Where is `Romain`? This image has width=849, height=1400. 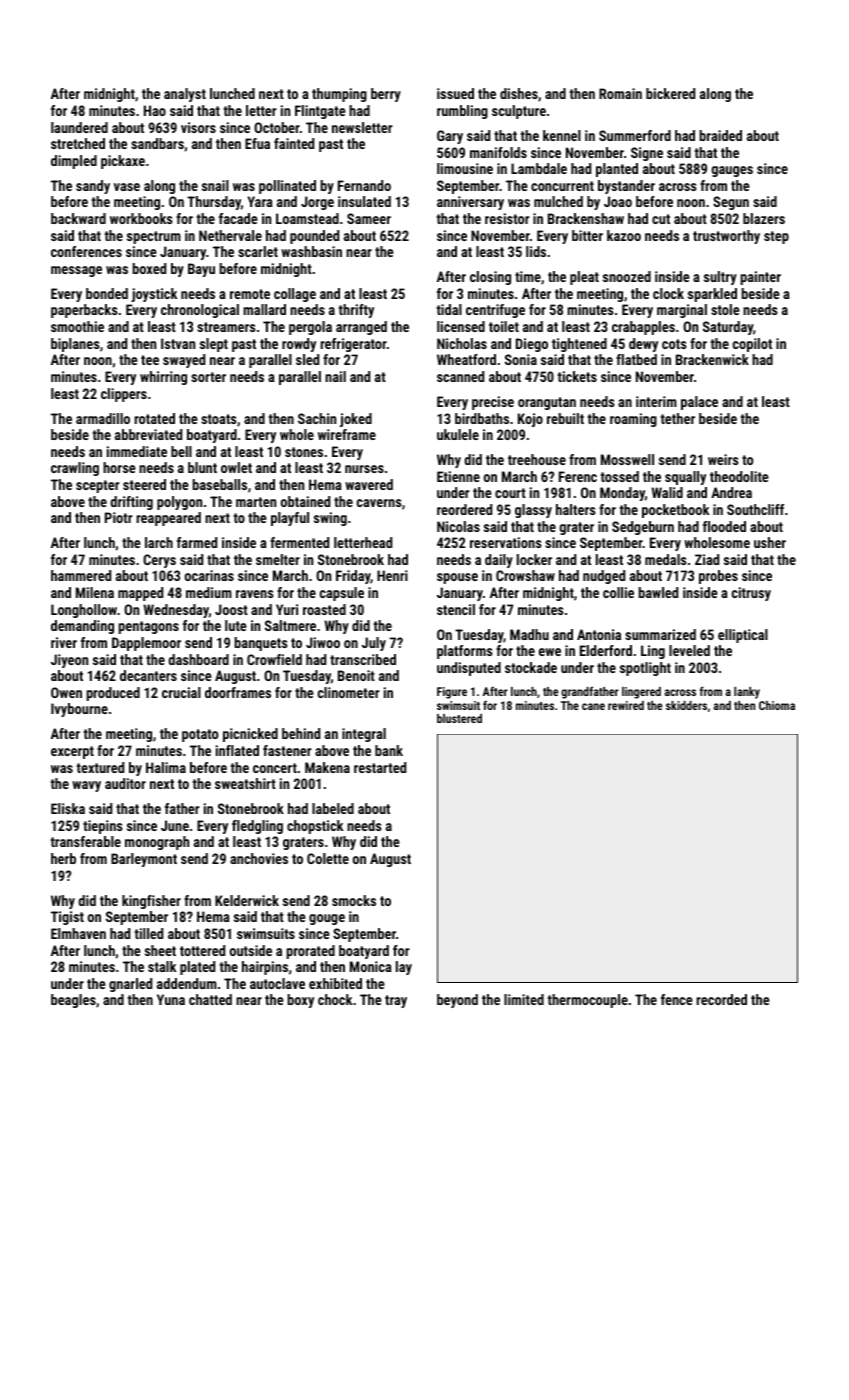 Romain is located at coordinates (620, 93).
